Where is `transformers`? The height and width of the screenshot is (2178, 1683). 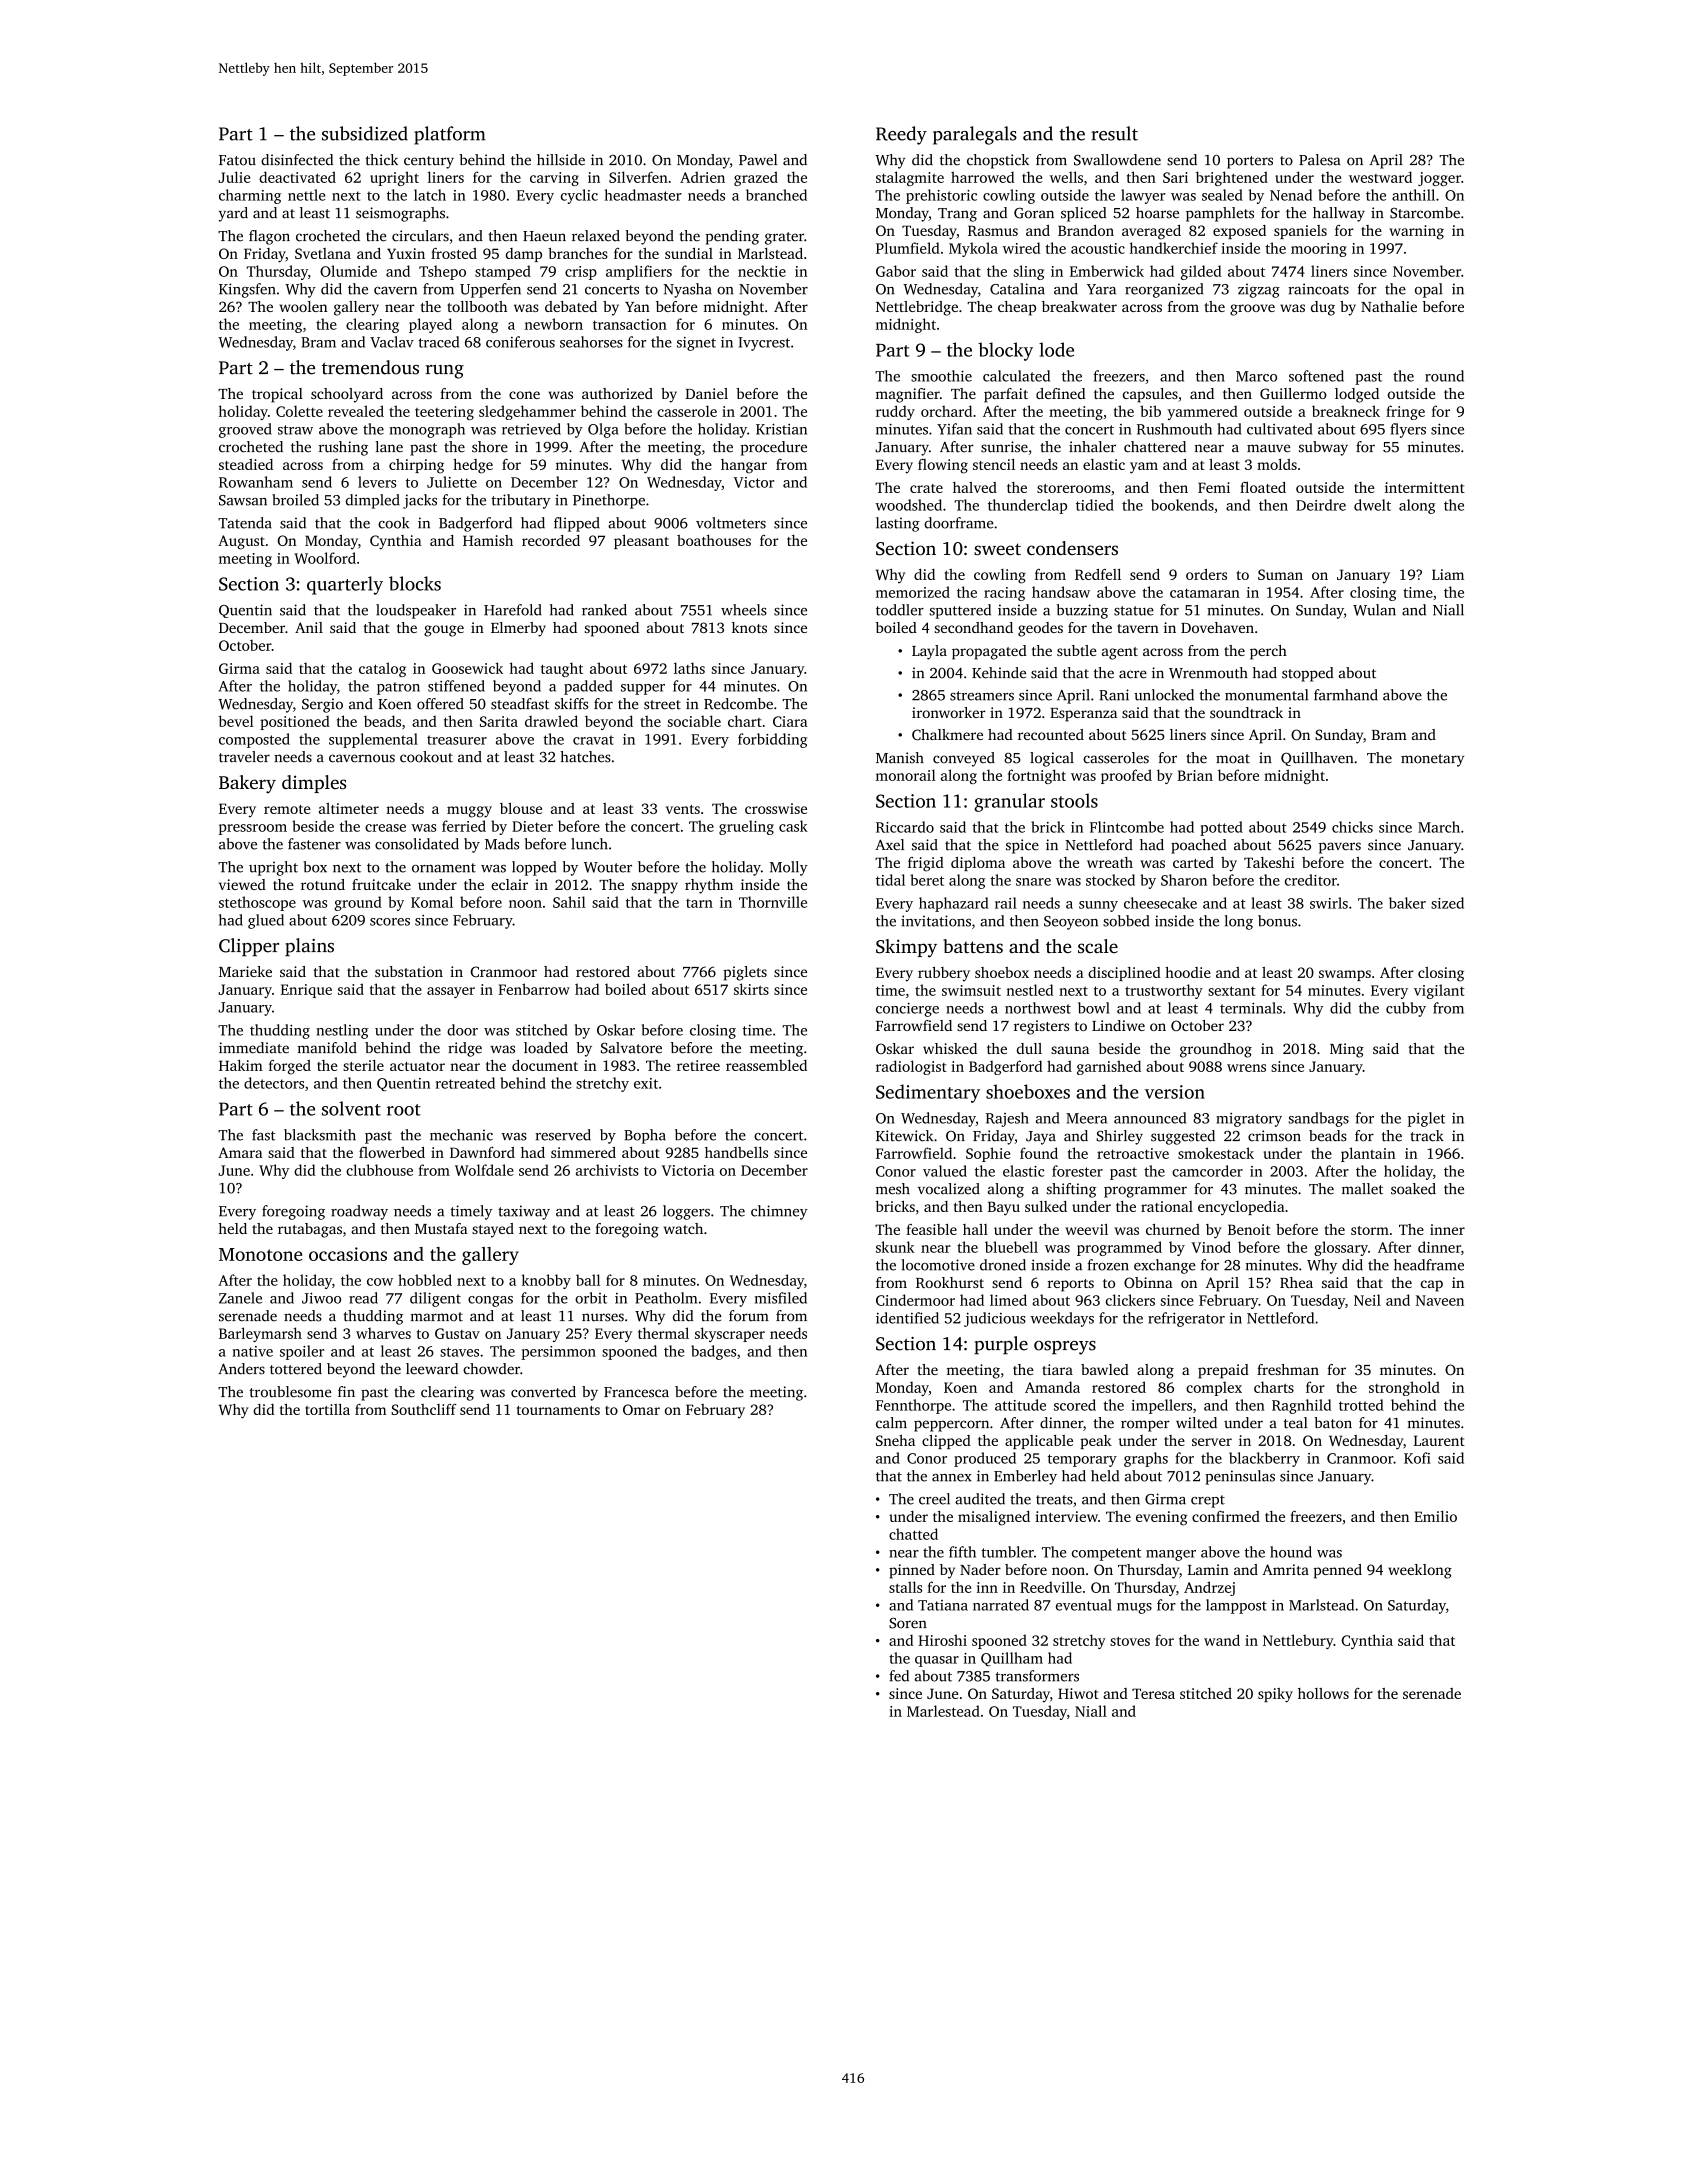 transformers is located at coordinates (1037, 1676).
